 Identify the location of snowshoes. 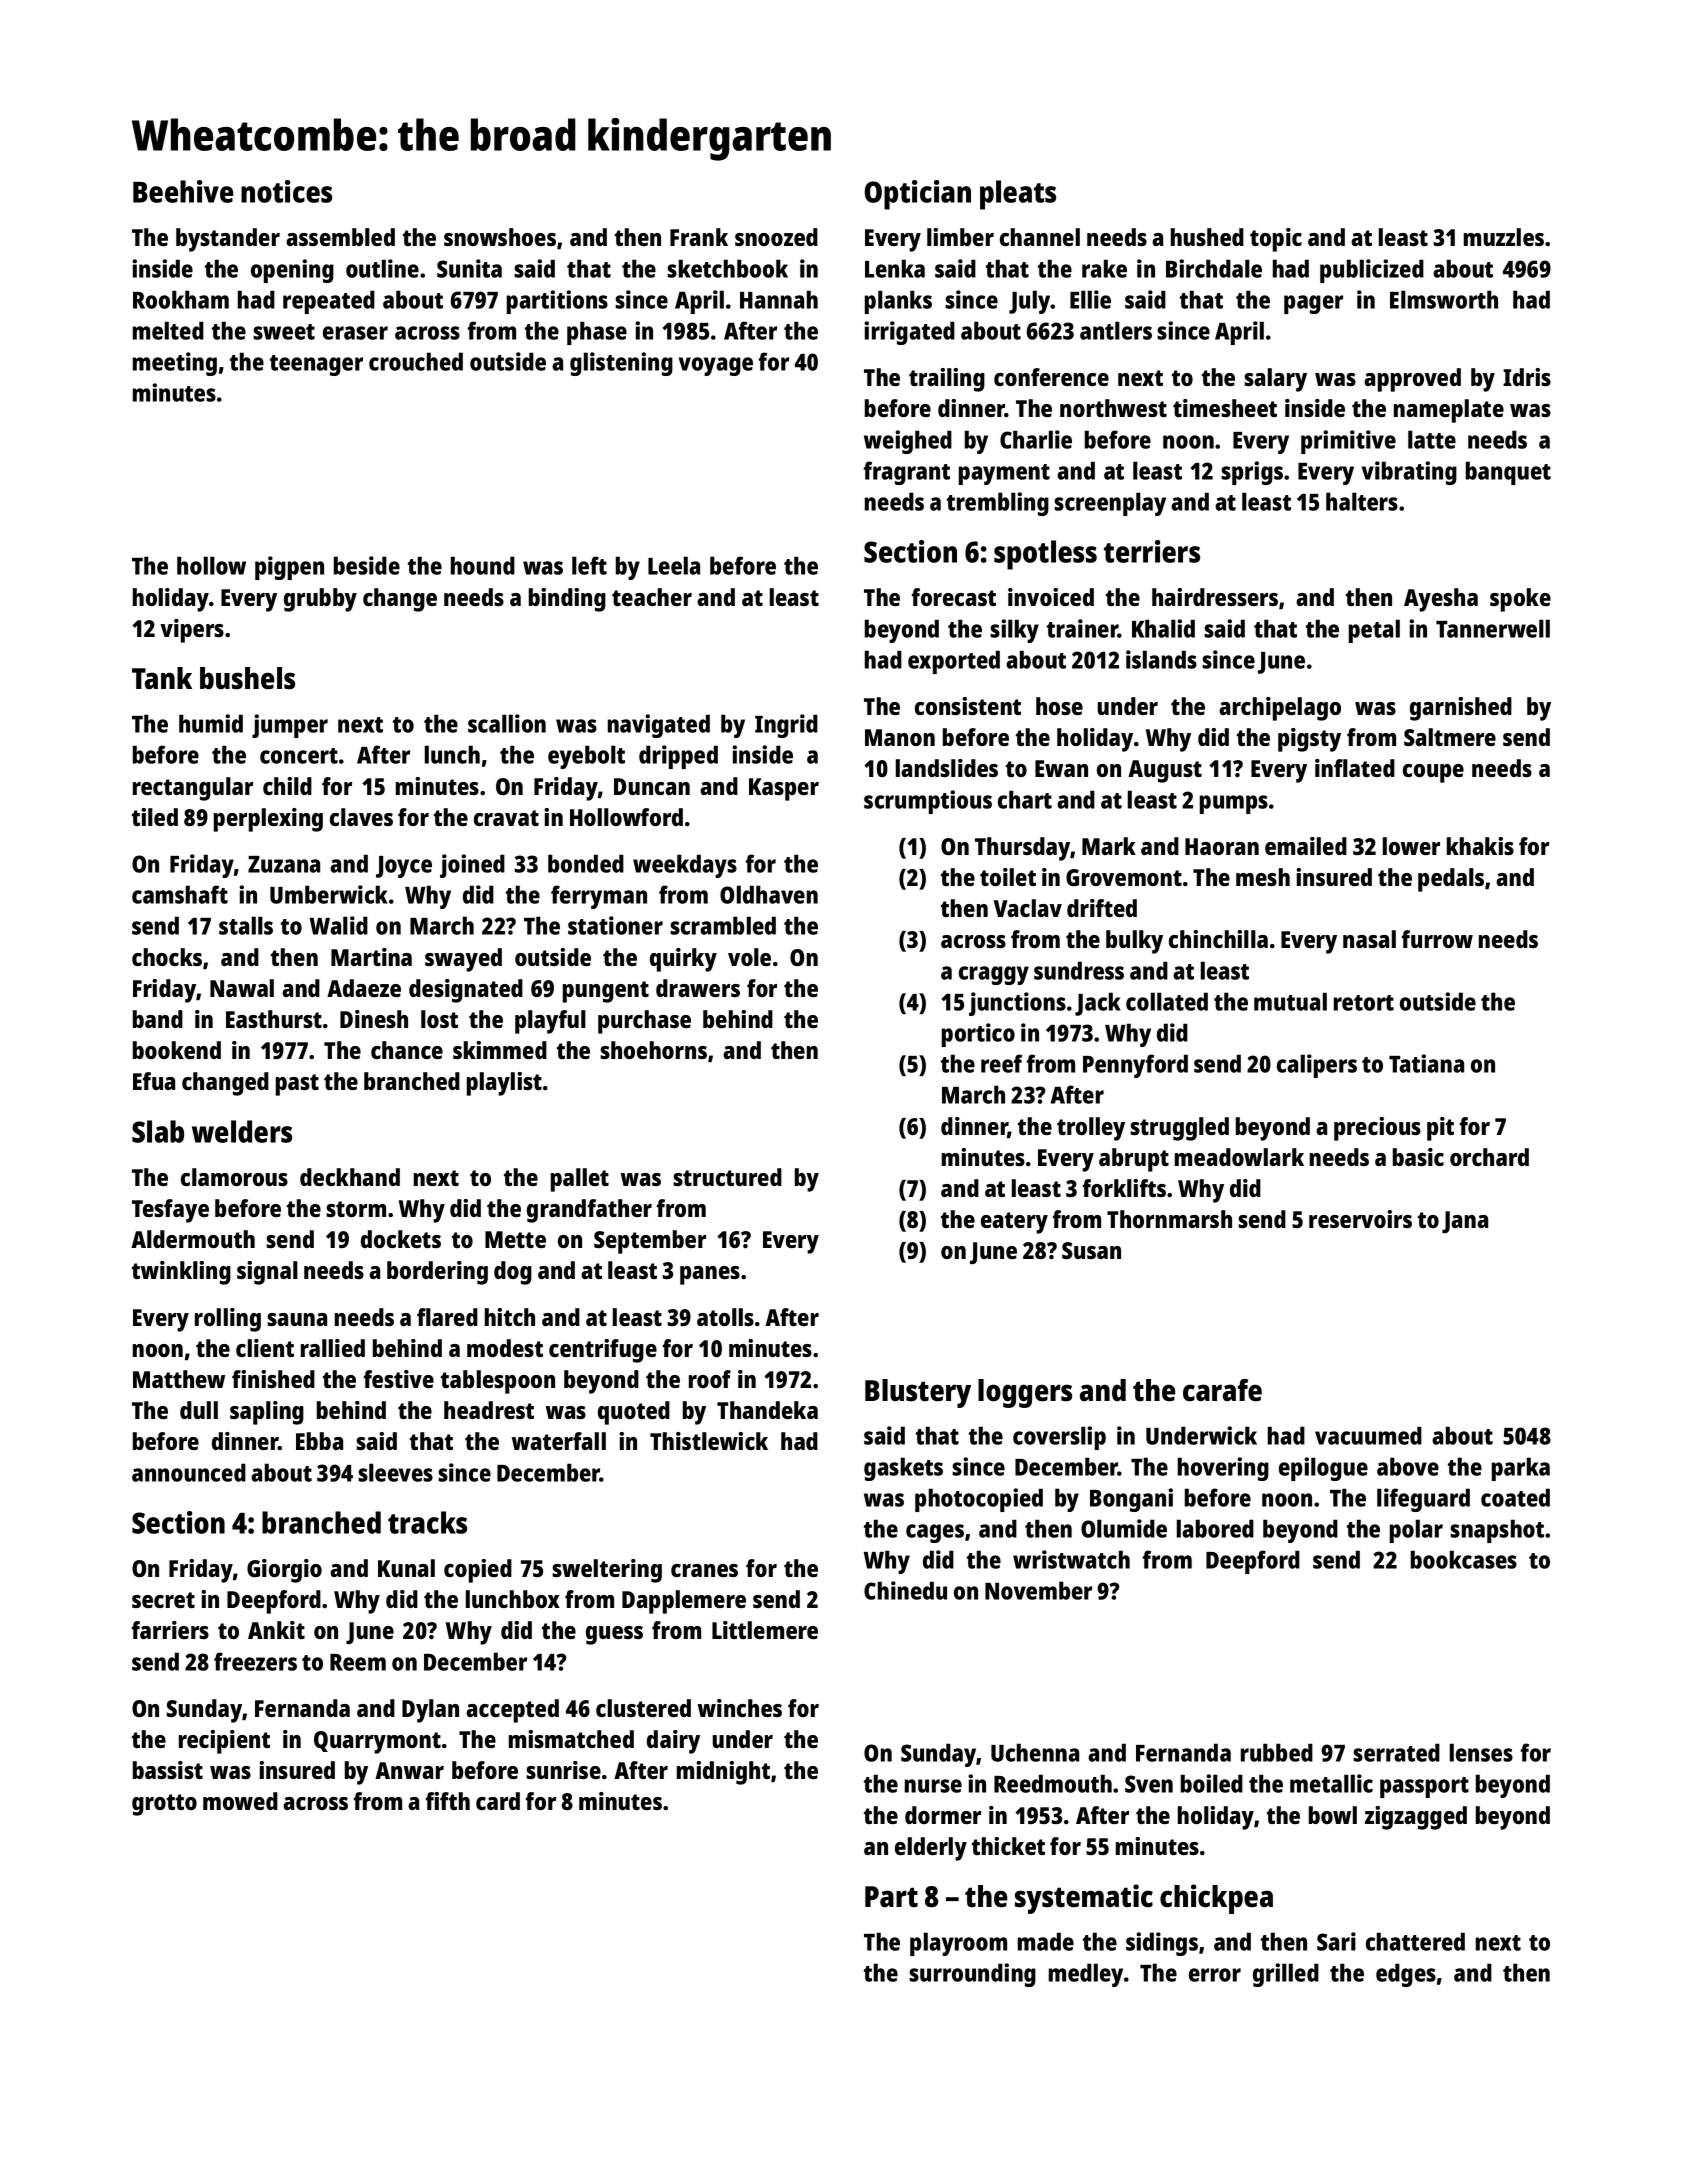
(500, 237).
